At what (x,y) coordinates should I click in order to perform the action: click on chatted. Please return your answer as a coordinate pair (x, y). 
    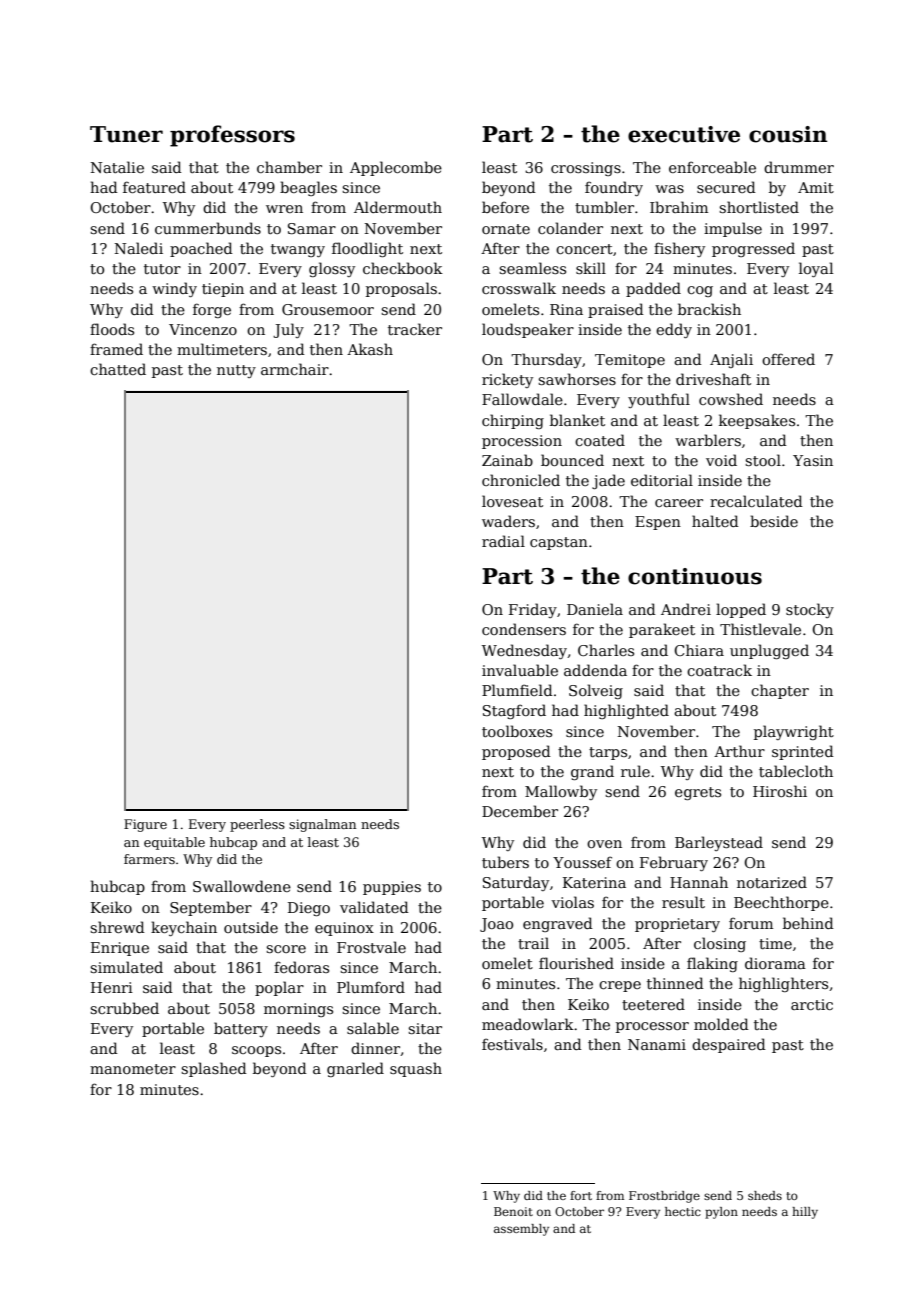
    Looking at the image, I should click on (118, 369).
